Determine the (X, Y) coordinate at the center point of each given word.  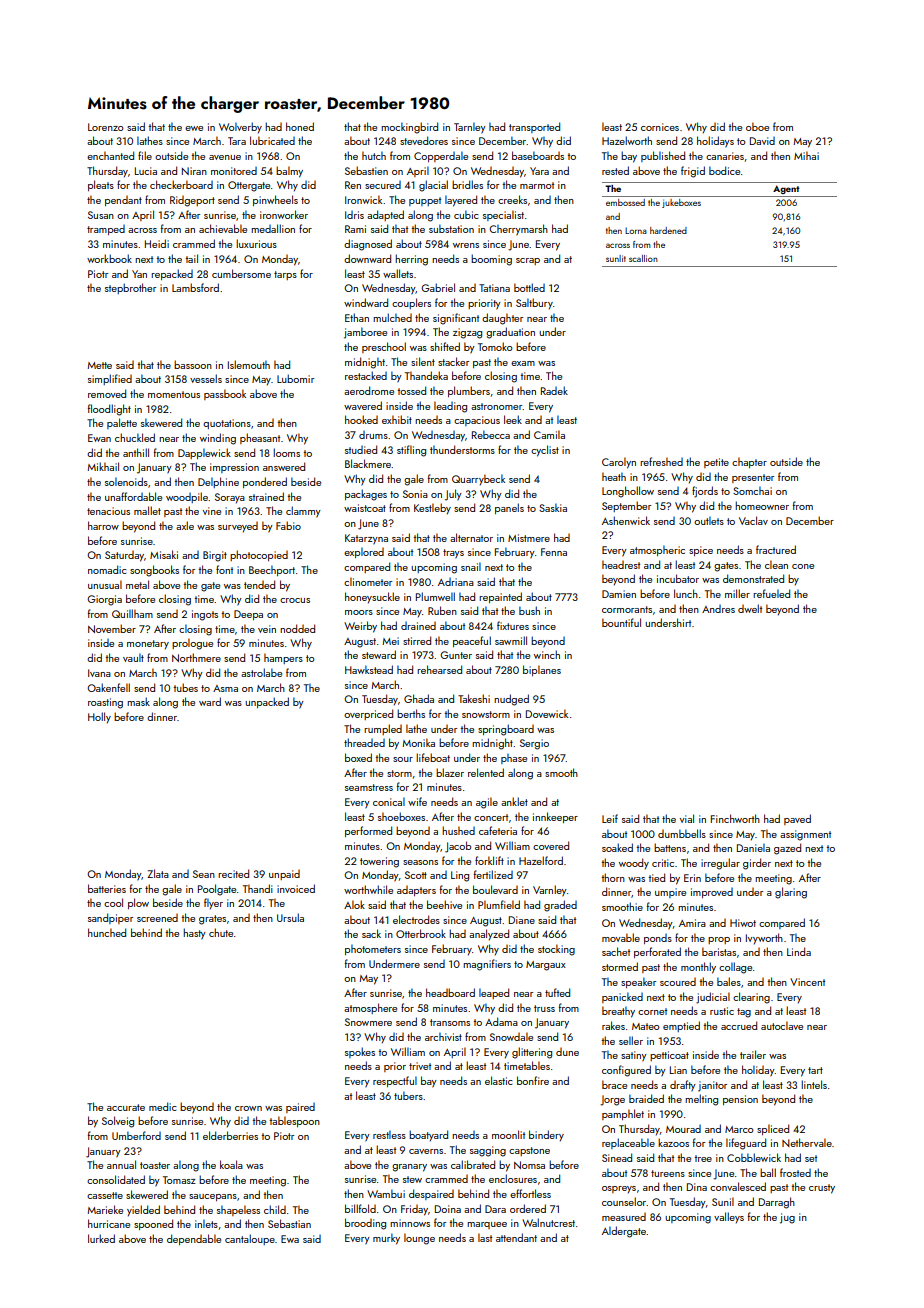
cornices (660, 127)
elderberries (230, 1135)
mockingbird (409, 128)
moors (359, 612)
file (145, 155)
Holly (99, 717)
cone (803, 566)
